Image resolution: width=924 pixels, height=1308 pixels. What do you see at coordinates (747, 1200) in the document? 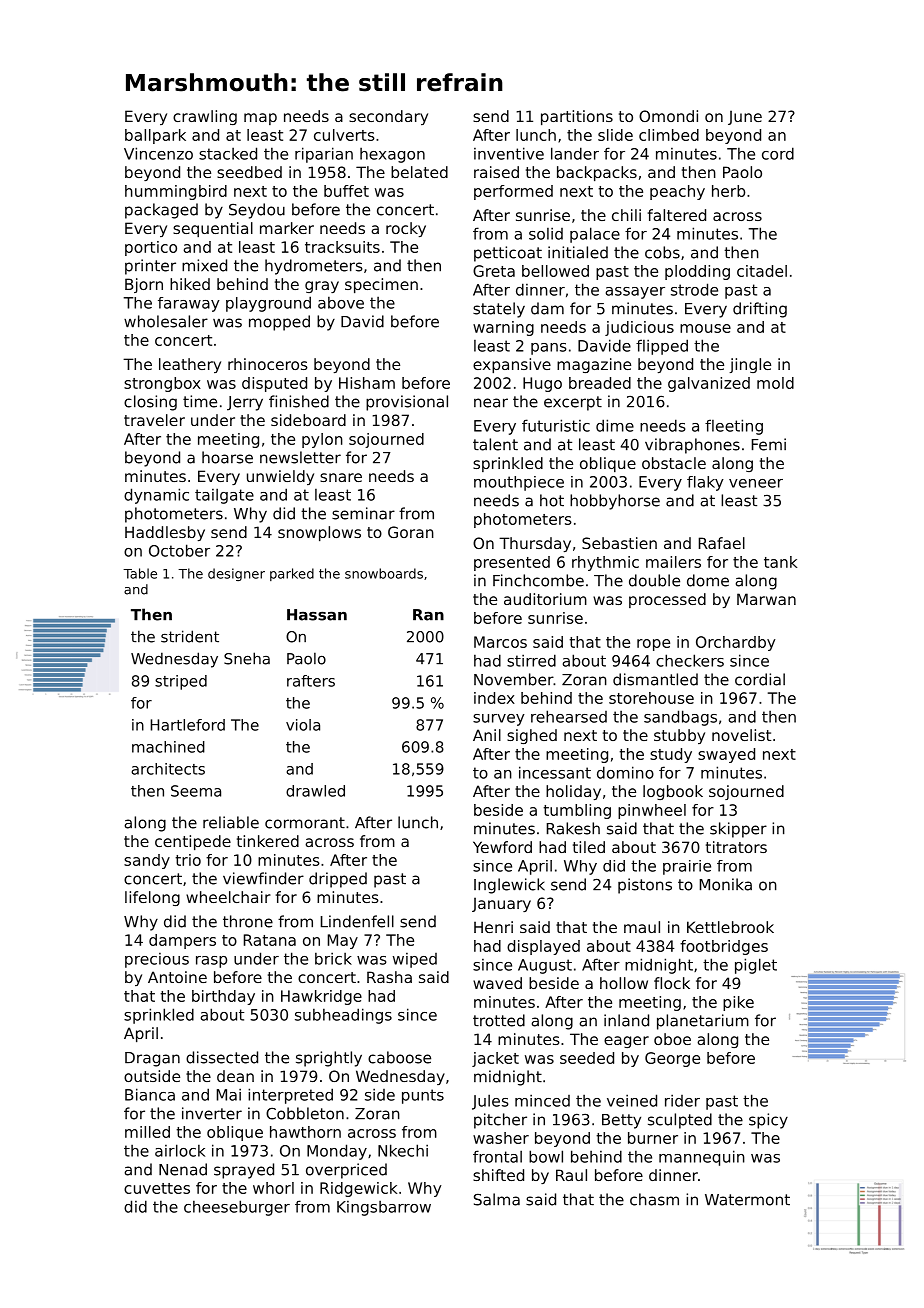
I see `Watermont` at bounding box center [747, 1200].
